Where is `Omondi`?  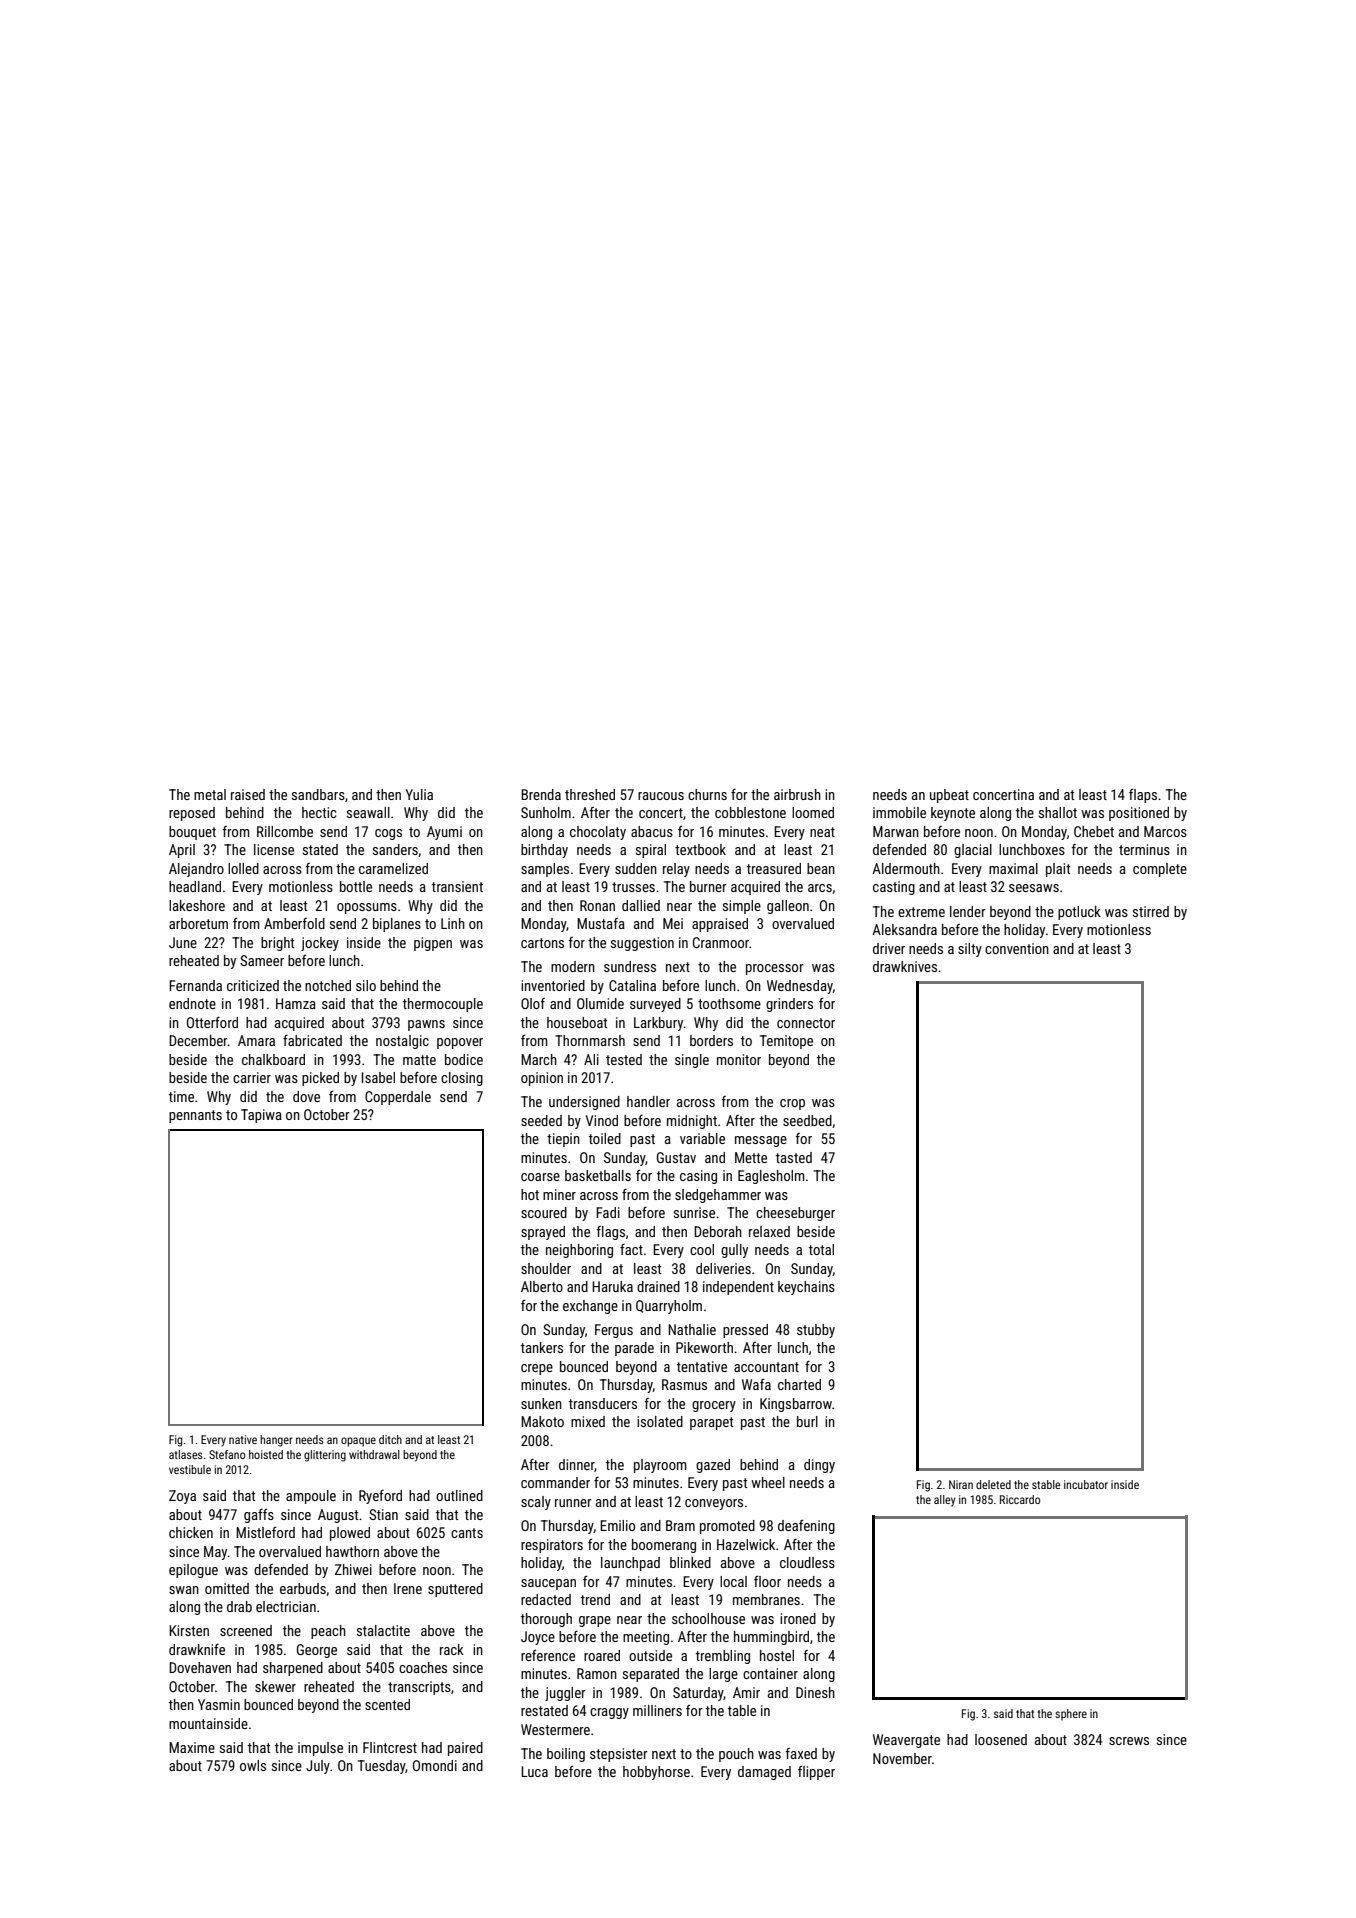 Omondi is located at coordinates (435, 1765).
